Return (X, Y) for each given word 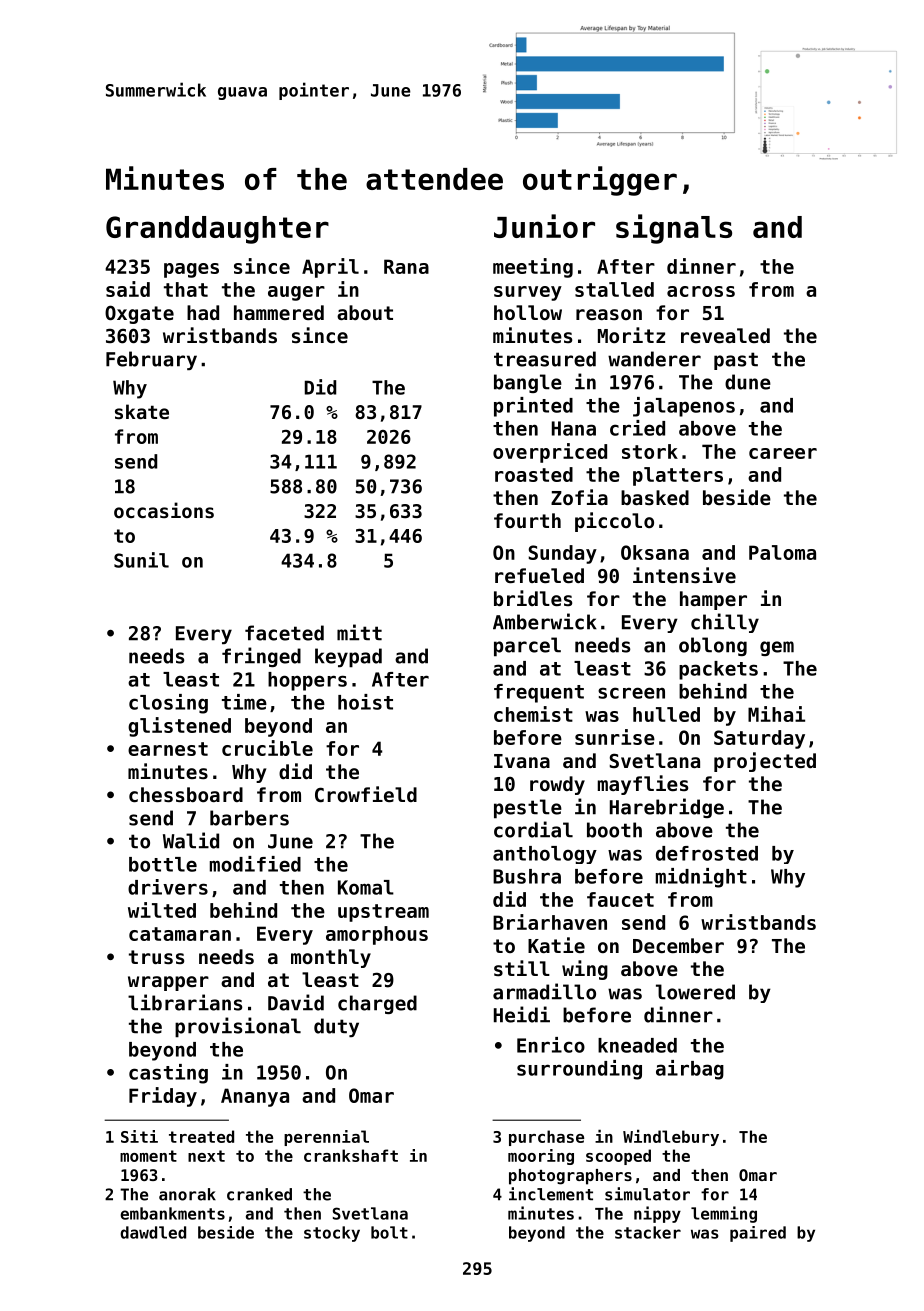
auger (296, 293)
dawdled (153, 1232)
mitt (359, 632)
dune (748, 382)
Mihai (776, 714)
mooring (541, 1157)
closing (168, 704)
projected (765, 762)
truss (156, 957)
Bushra (527, 876)
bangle (528, 383)
